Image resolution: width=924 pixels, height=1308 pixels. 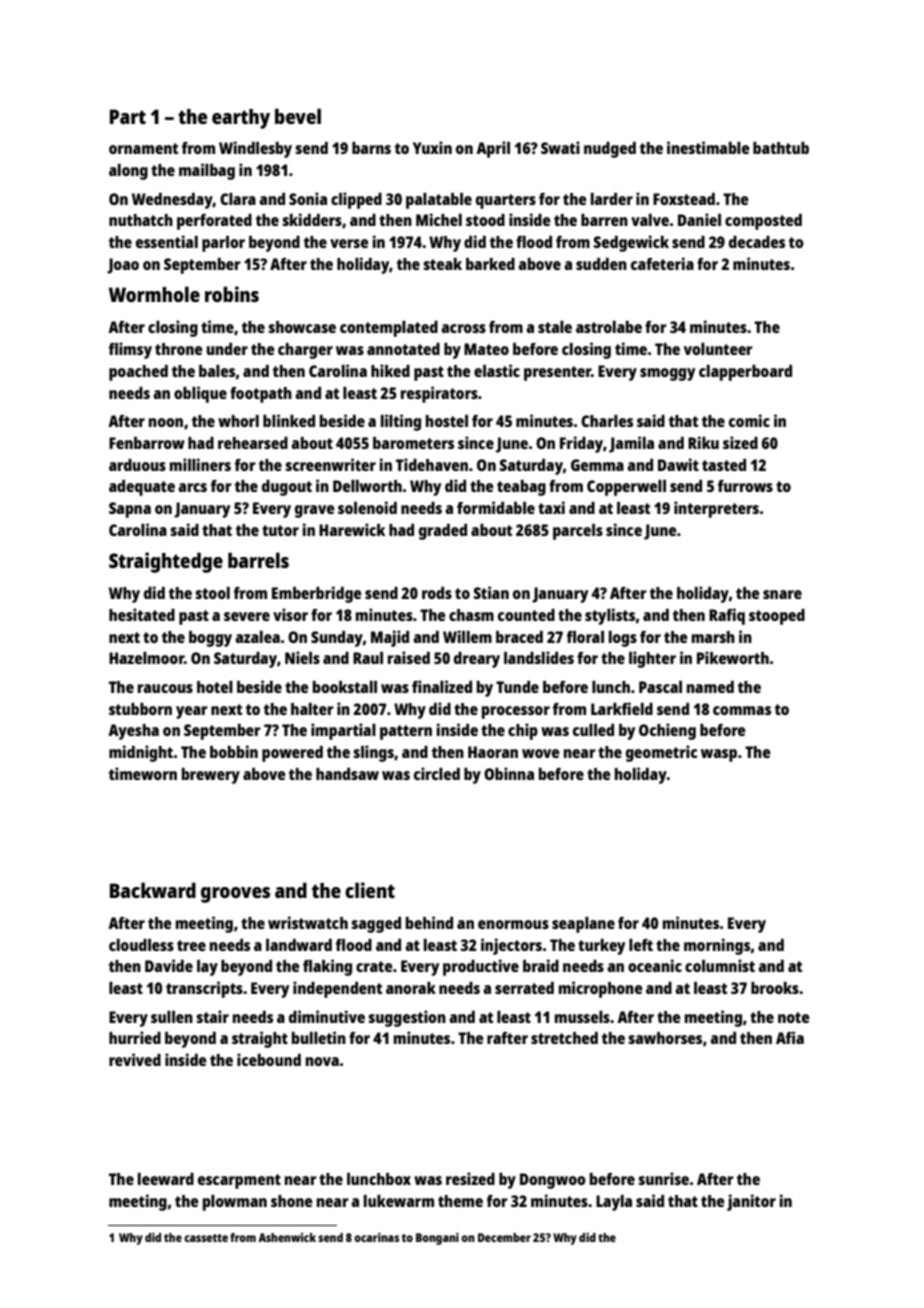 I want to click on revived, so click(x=135, y=1059).
